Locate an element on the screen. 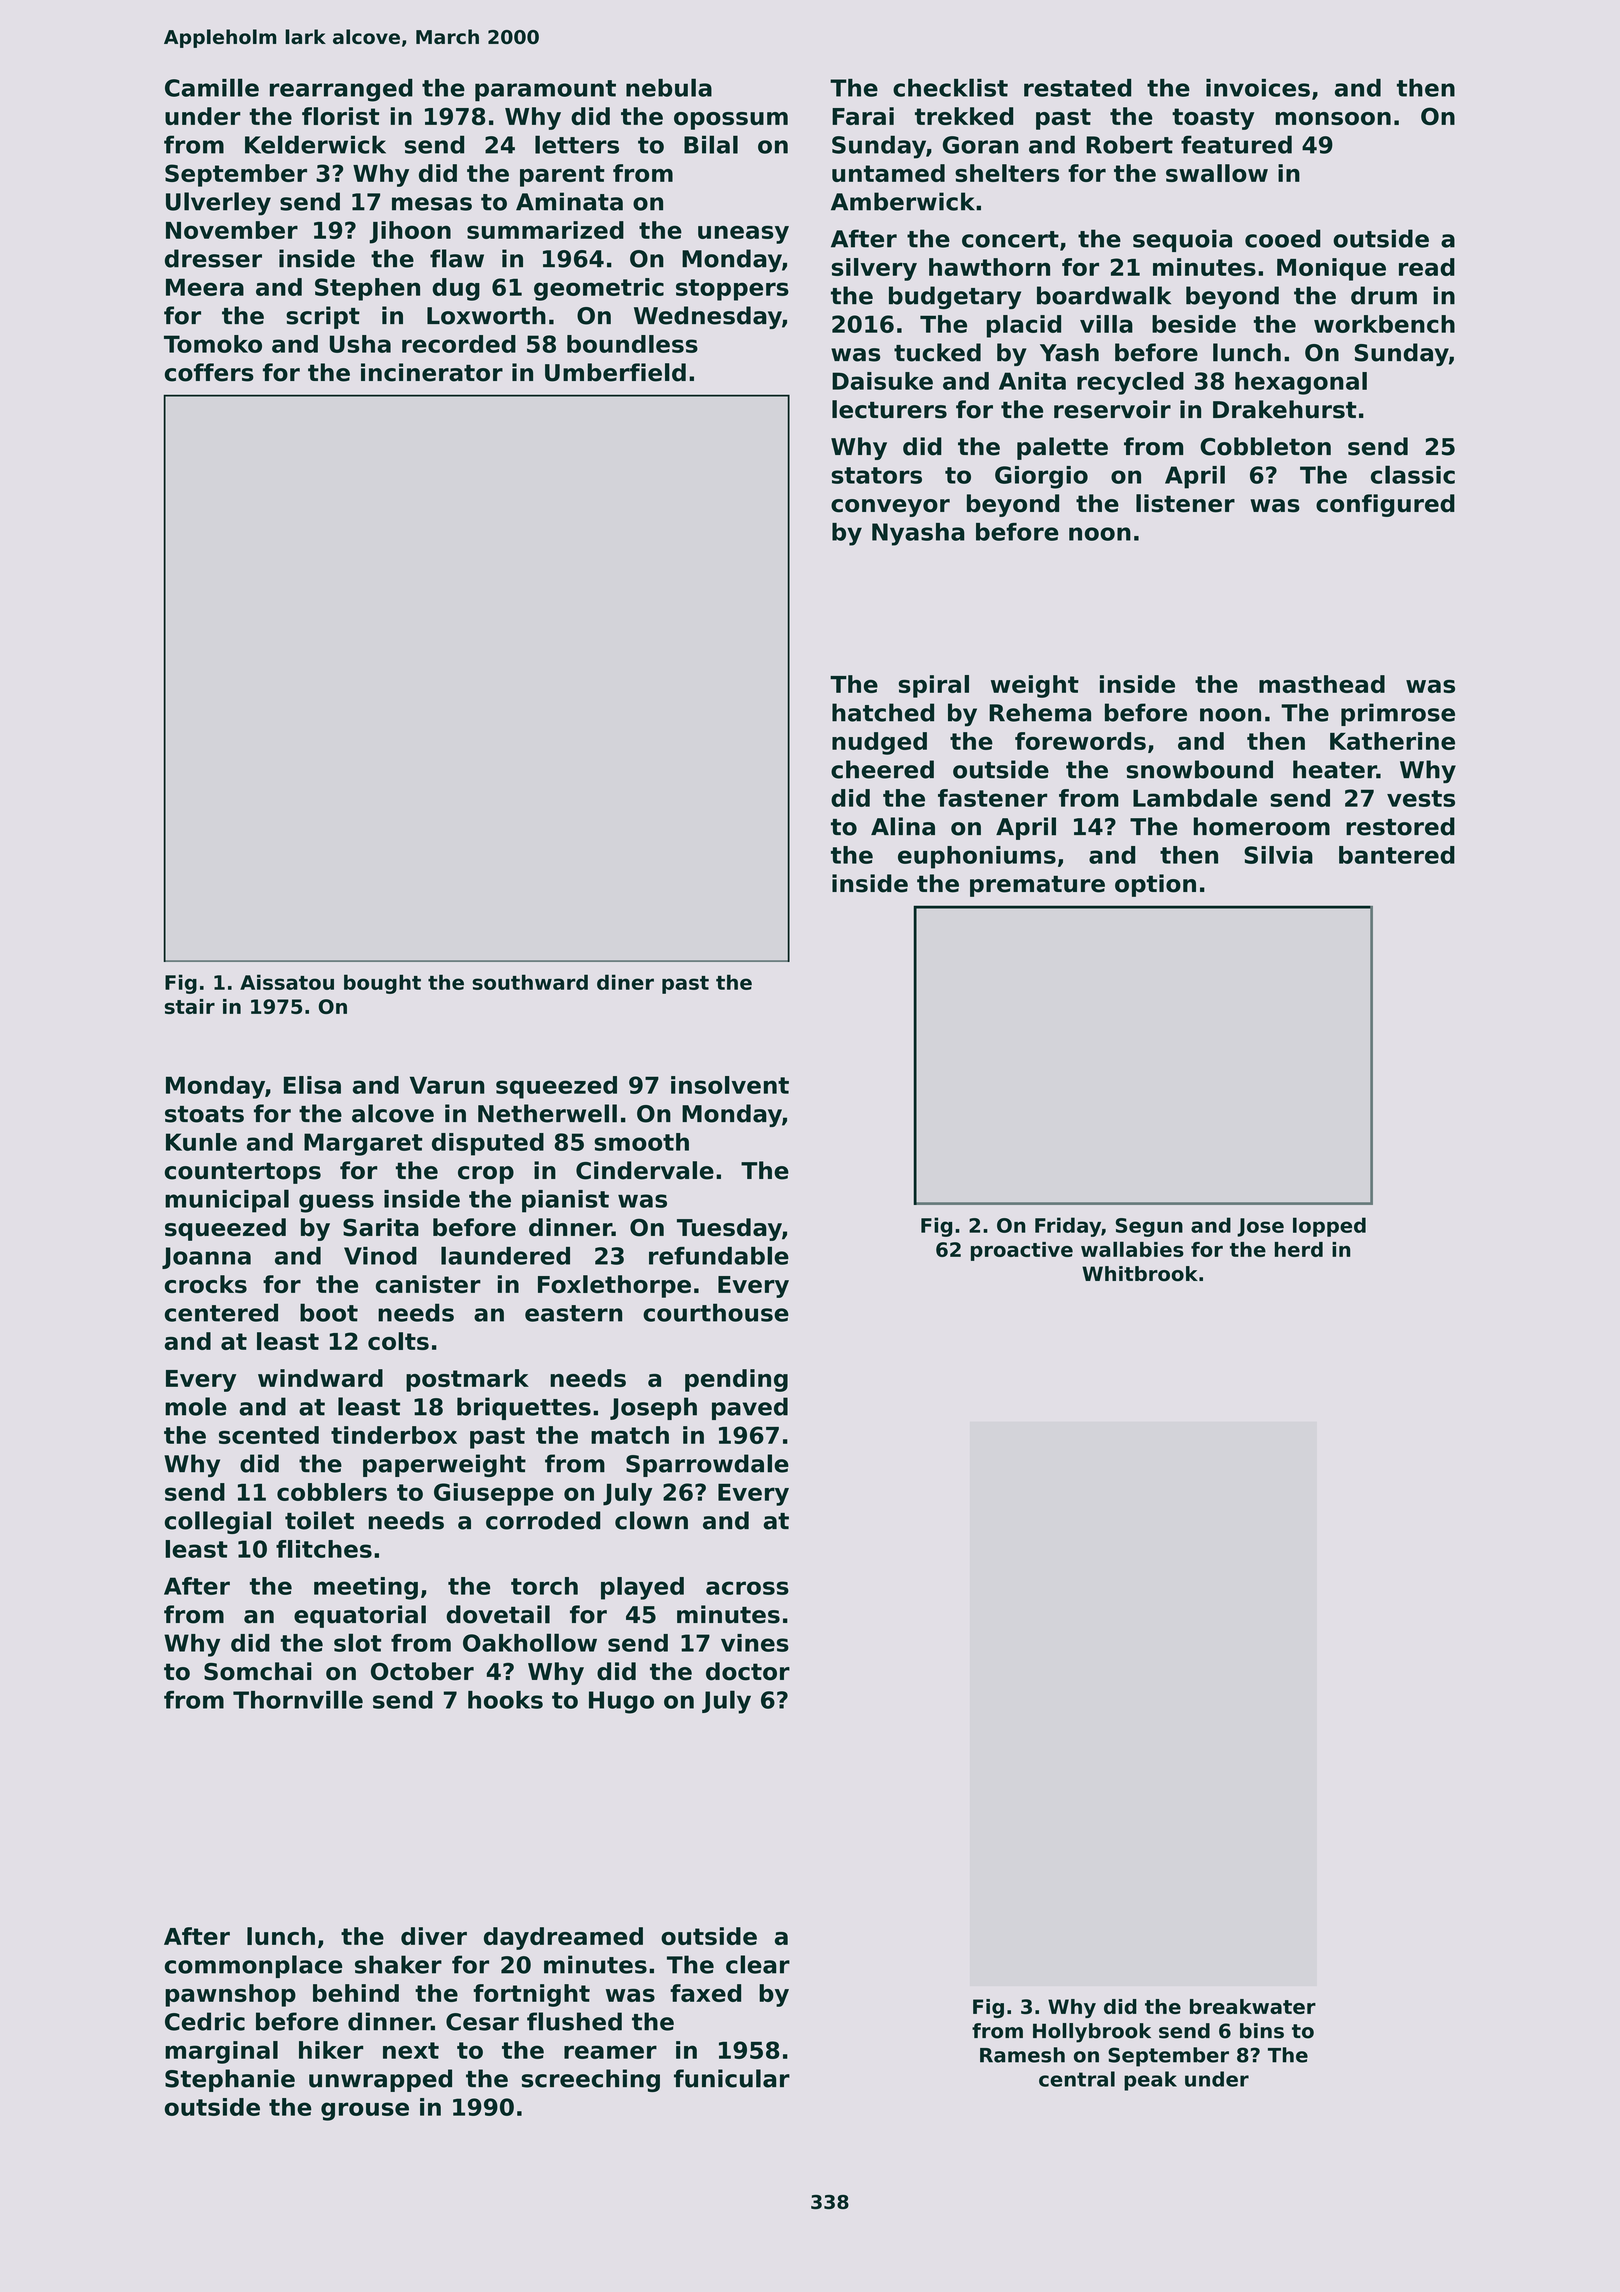 This screenshot has width=1620, height=2292. silvery is located at coordinates (874, 269).
